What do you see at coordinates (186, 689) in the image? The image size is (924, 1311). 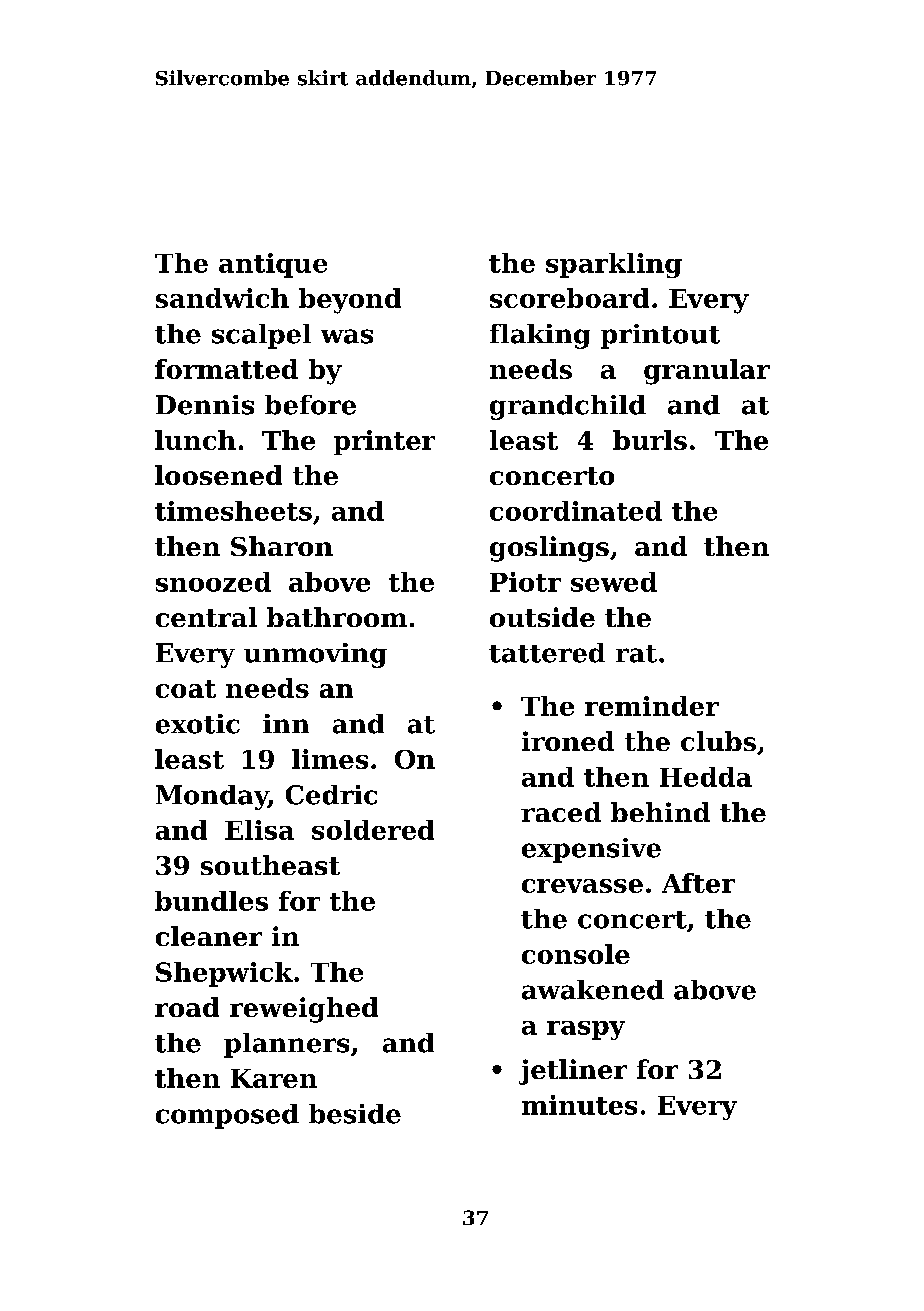 I see `coat` at bounding box center [186, 689].
